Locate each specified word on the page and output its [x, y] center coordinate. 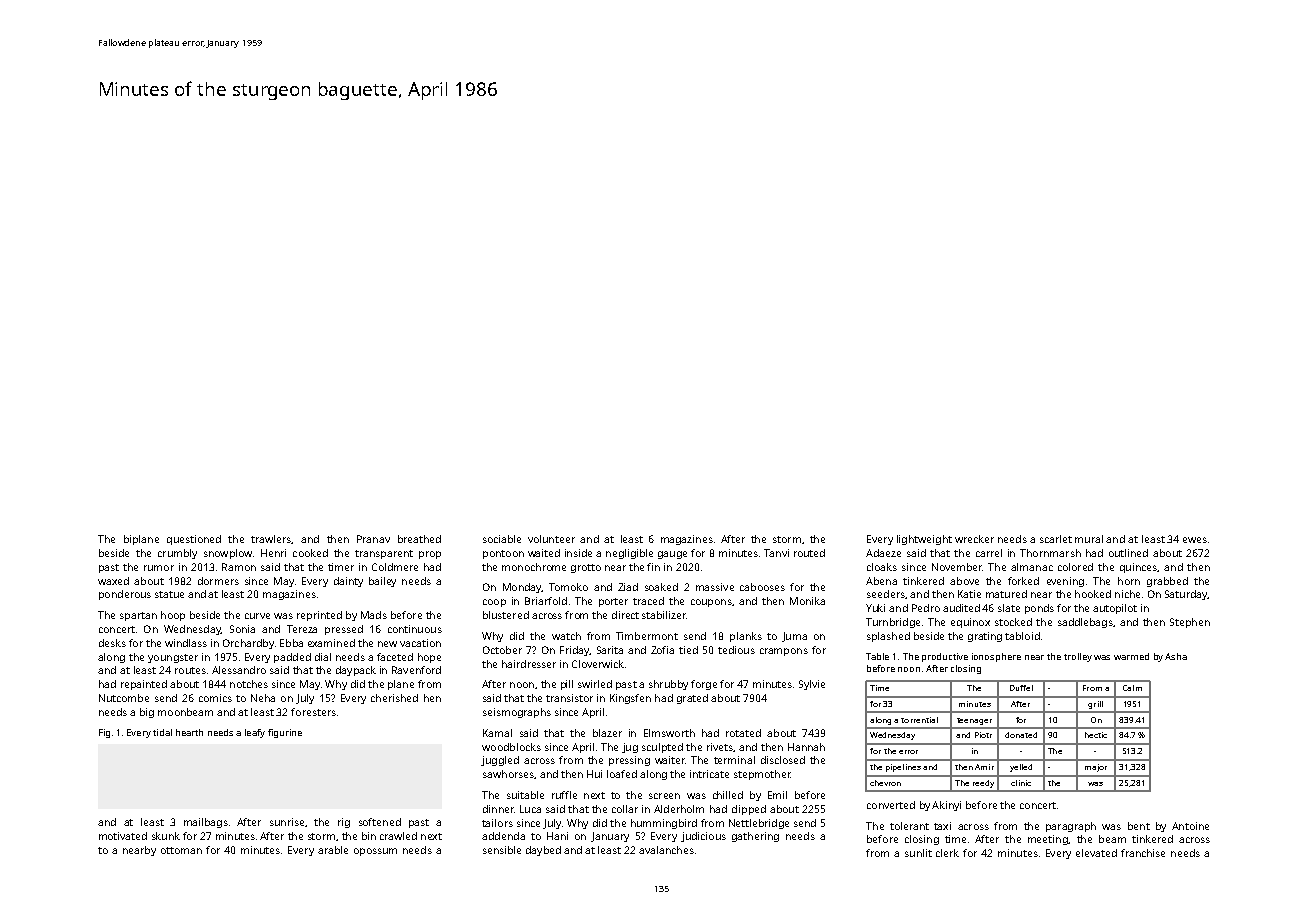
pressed [344, 630]
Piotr [983, 735]
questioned [194, 540]
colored [1075, 567]
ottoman [181, 850]
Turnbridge [893, 623]
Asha [1176, 656]
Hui [594, 774]
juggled [500, 761]
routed [809, 553]
